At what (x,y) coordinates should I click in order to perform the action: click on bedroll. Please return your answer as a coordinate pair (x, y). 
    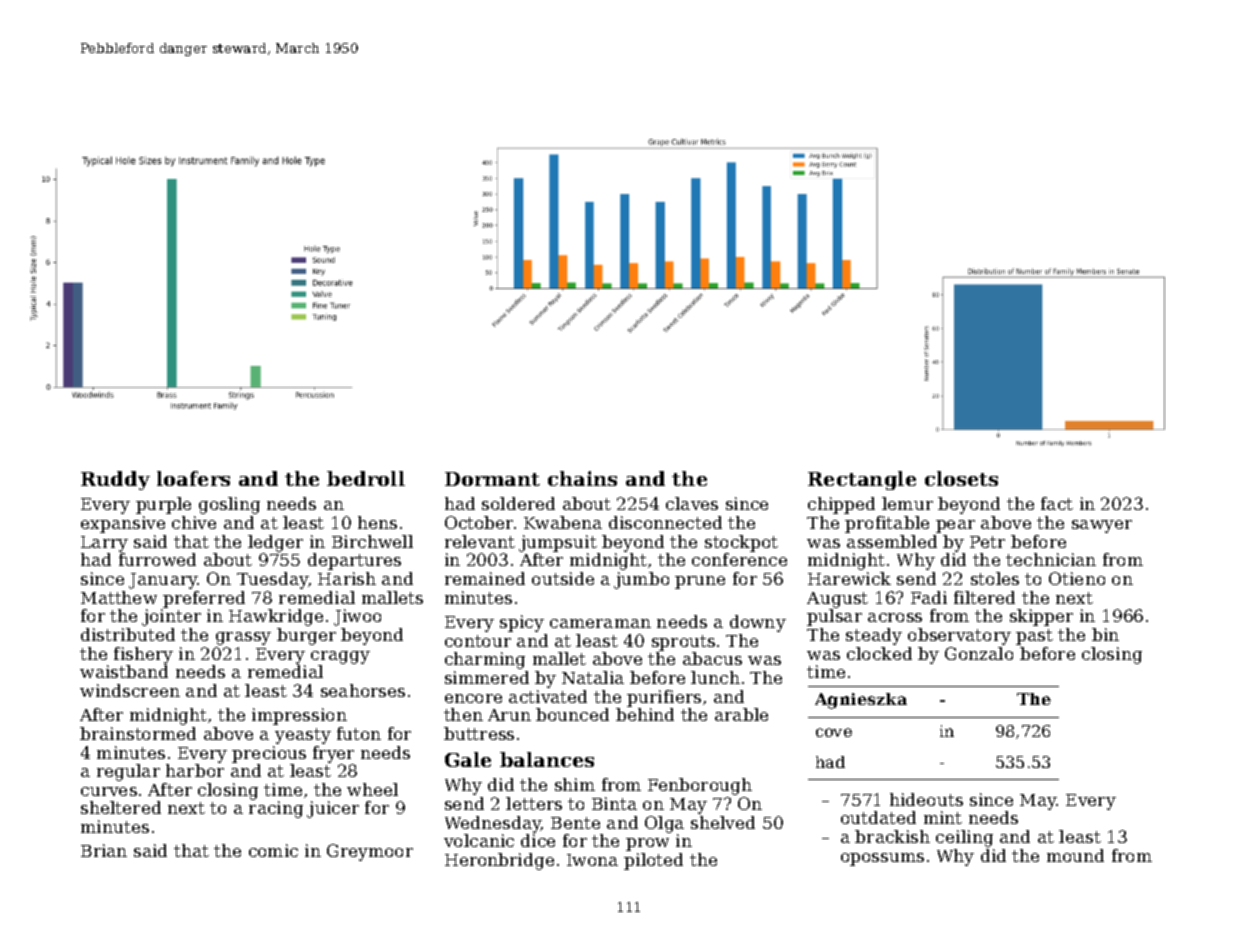
    Looking at the image, I should click on (366, 478).
